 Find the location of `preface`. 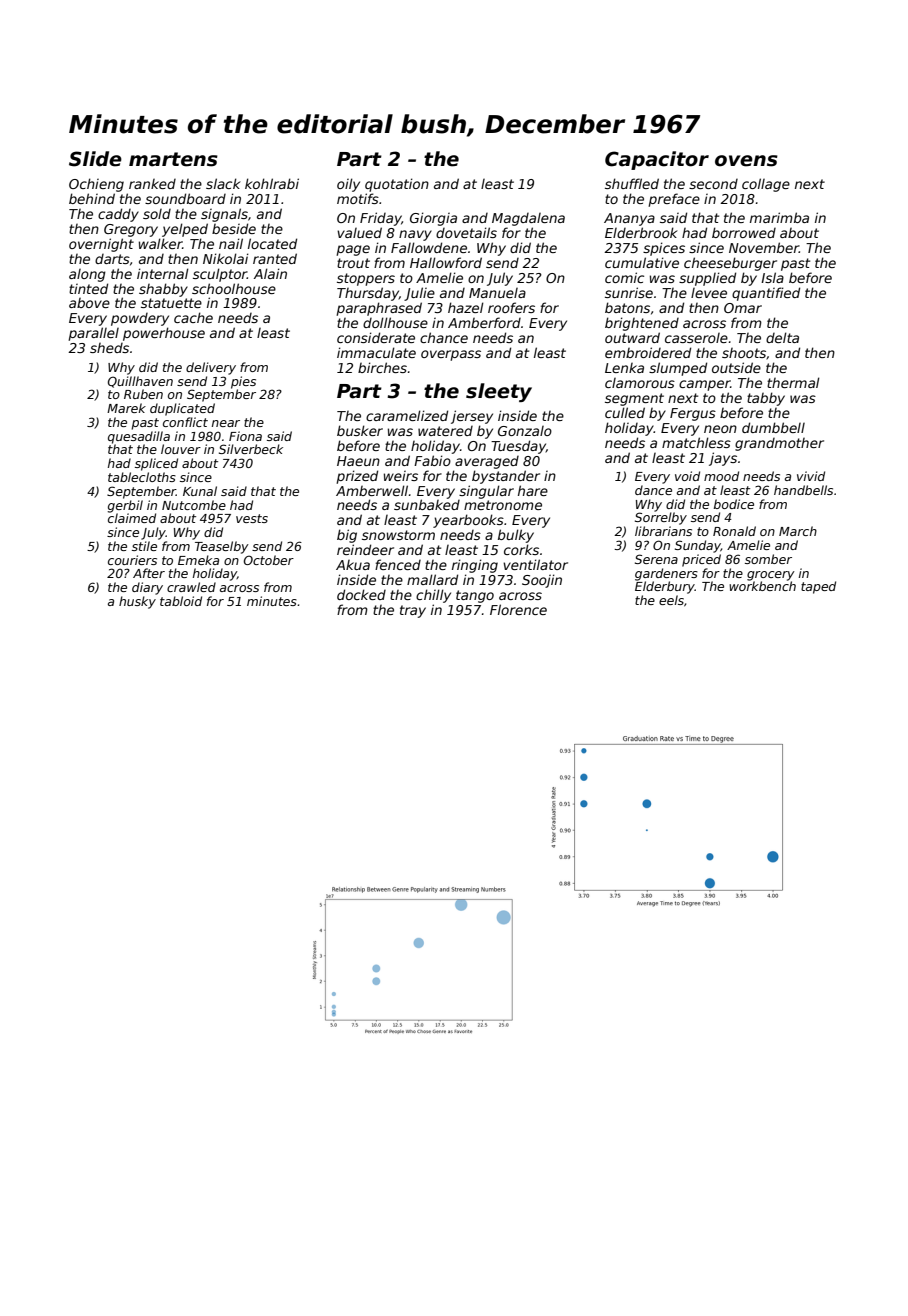

preface is located at coordinates (674, 200).
